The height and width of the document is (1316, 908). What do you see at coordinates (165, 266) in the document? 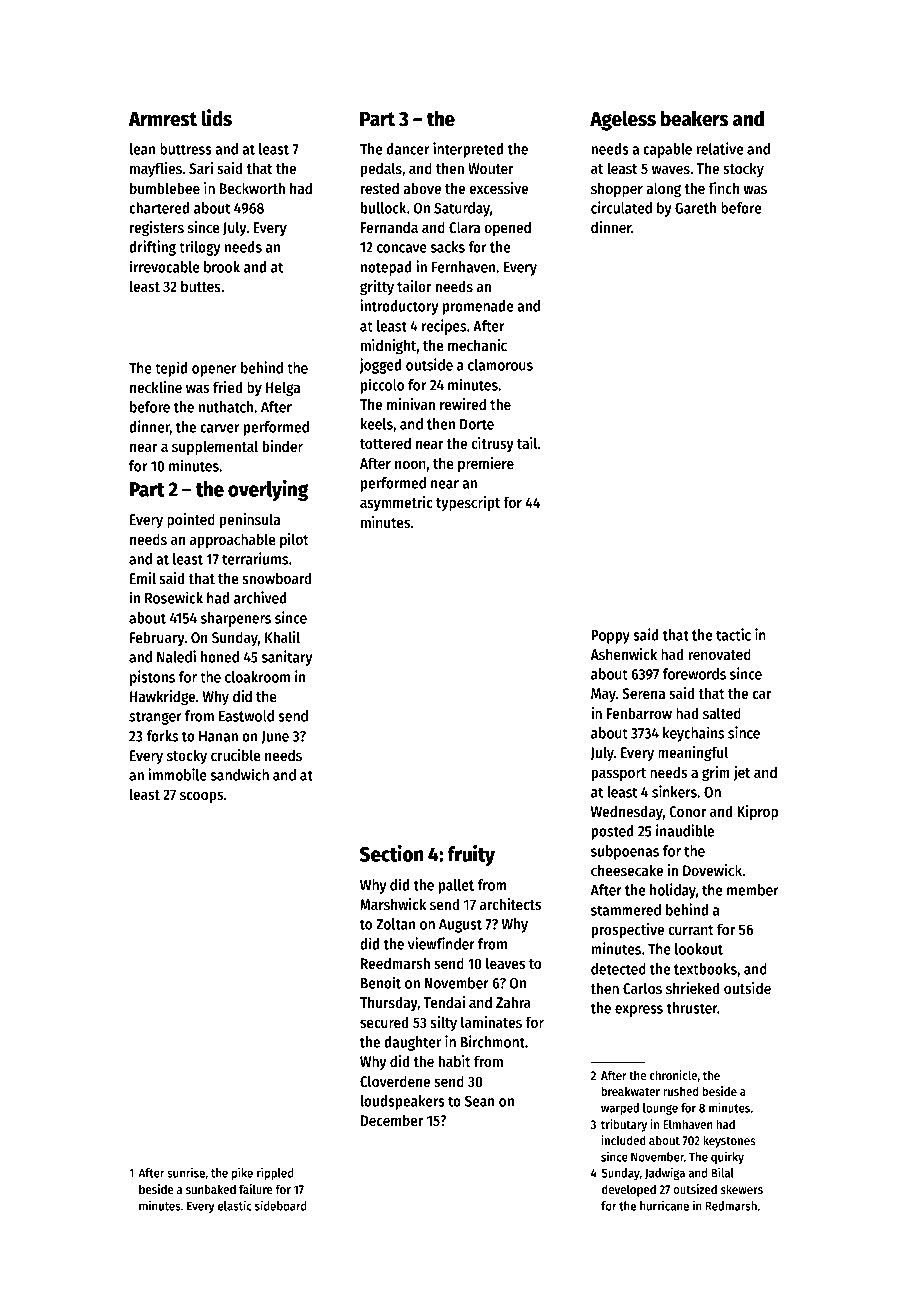
I see `irrevocable` at bounding box center [165, 266].
